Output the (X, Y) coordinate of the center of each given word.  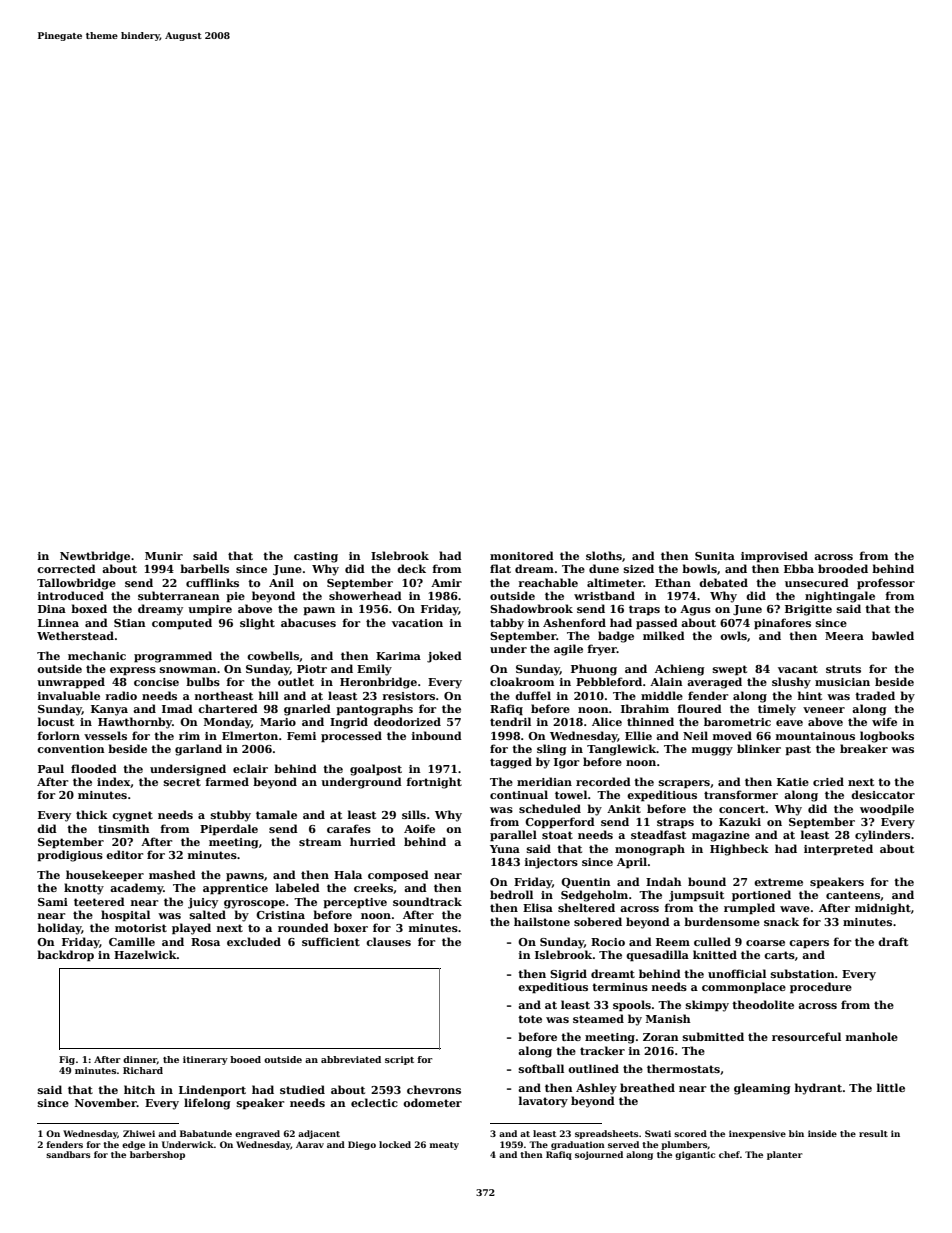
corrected (66, 568)
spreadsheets (607, 1134)
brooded (843, 568)
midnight (883, 909)
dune (604, 568)
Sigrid (568, 975)
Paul (51, 768)
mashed (172, 874)
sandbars (68, 1154)
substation (803, 973)
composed (398, 876)
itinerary (205, 1060)
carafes (349, 828)
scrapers (684, 784)
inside (822, 1133)
